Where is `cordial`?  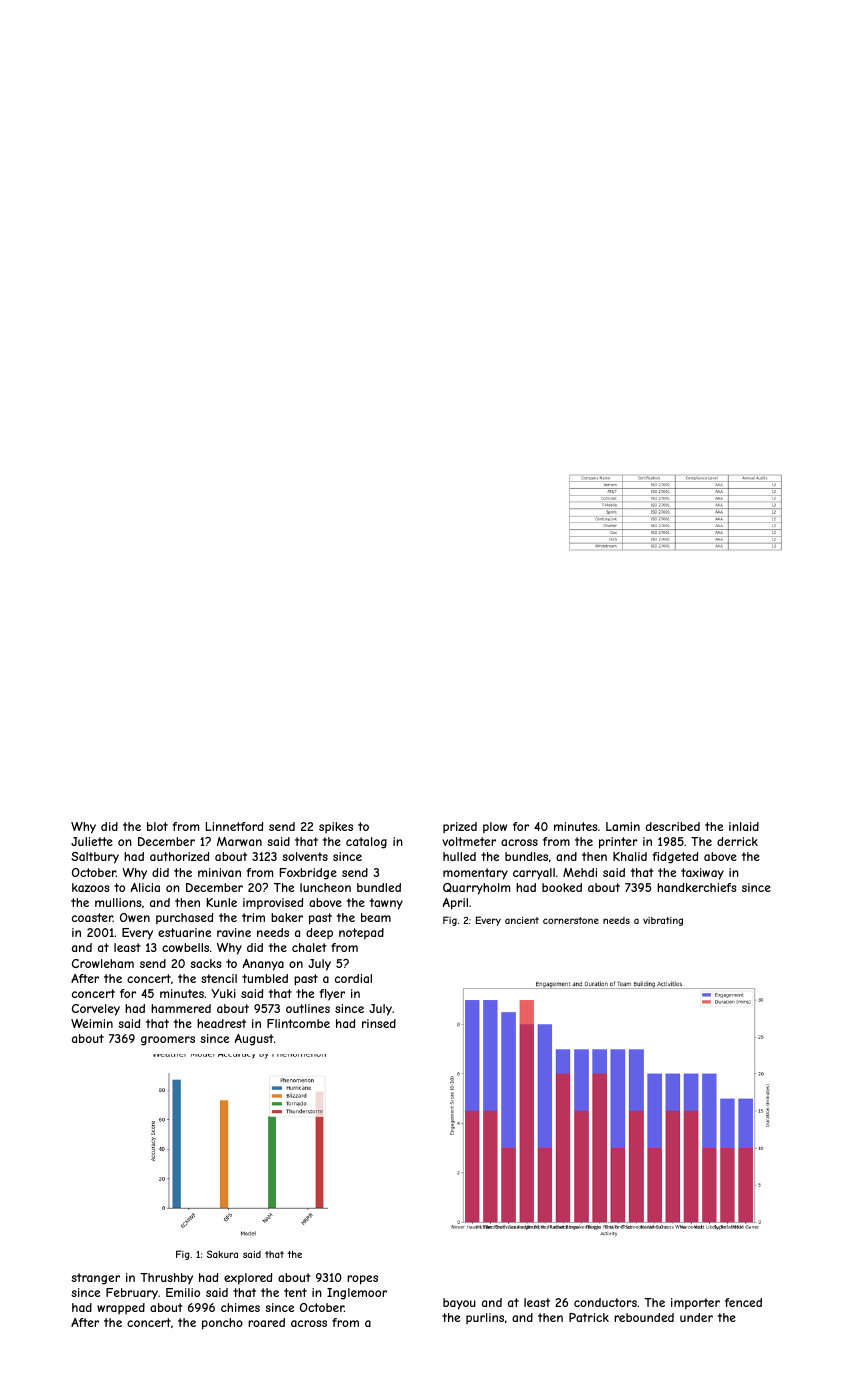 cordial is located at coordinates (353, 978).
